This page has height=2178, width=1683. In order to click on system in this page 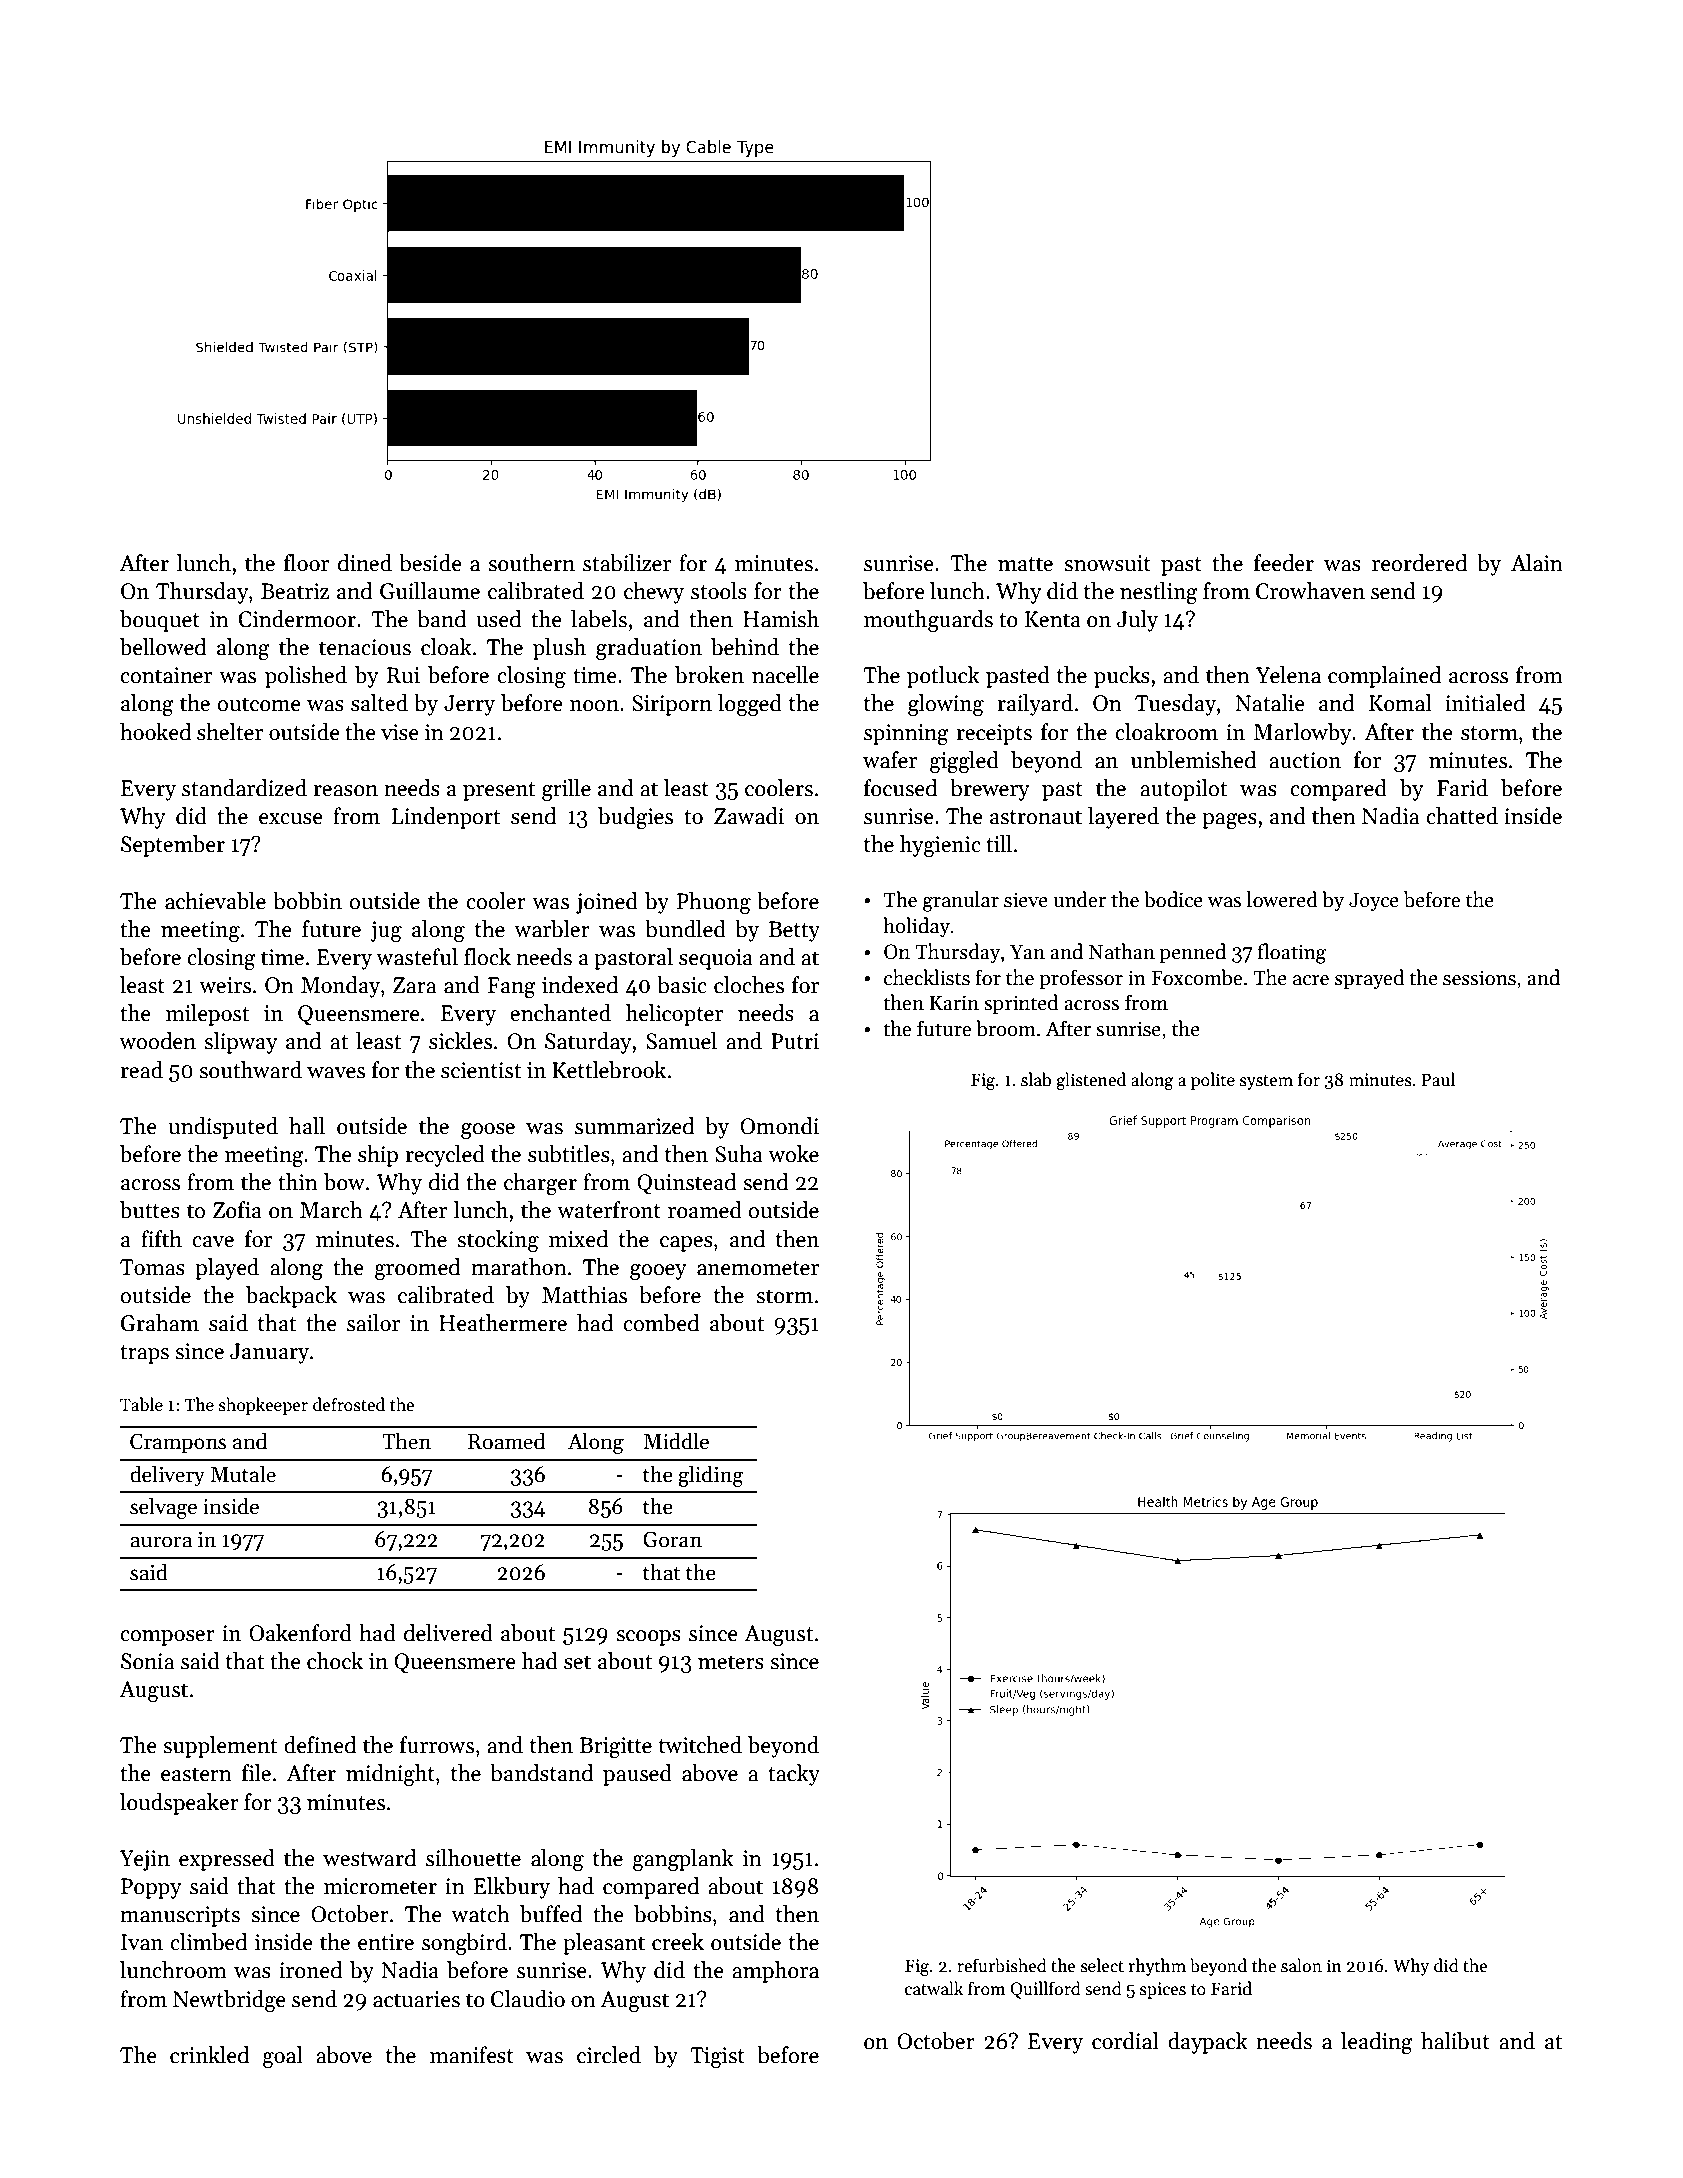, I will do `click(1266, 1082)`.
